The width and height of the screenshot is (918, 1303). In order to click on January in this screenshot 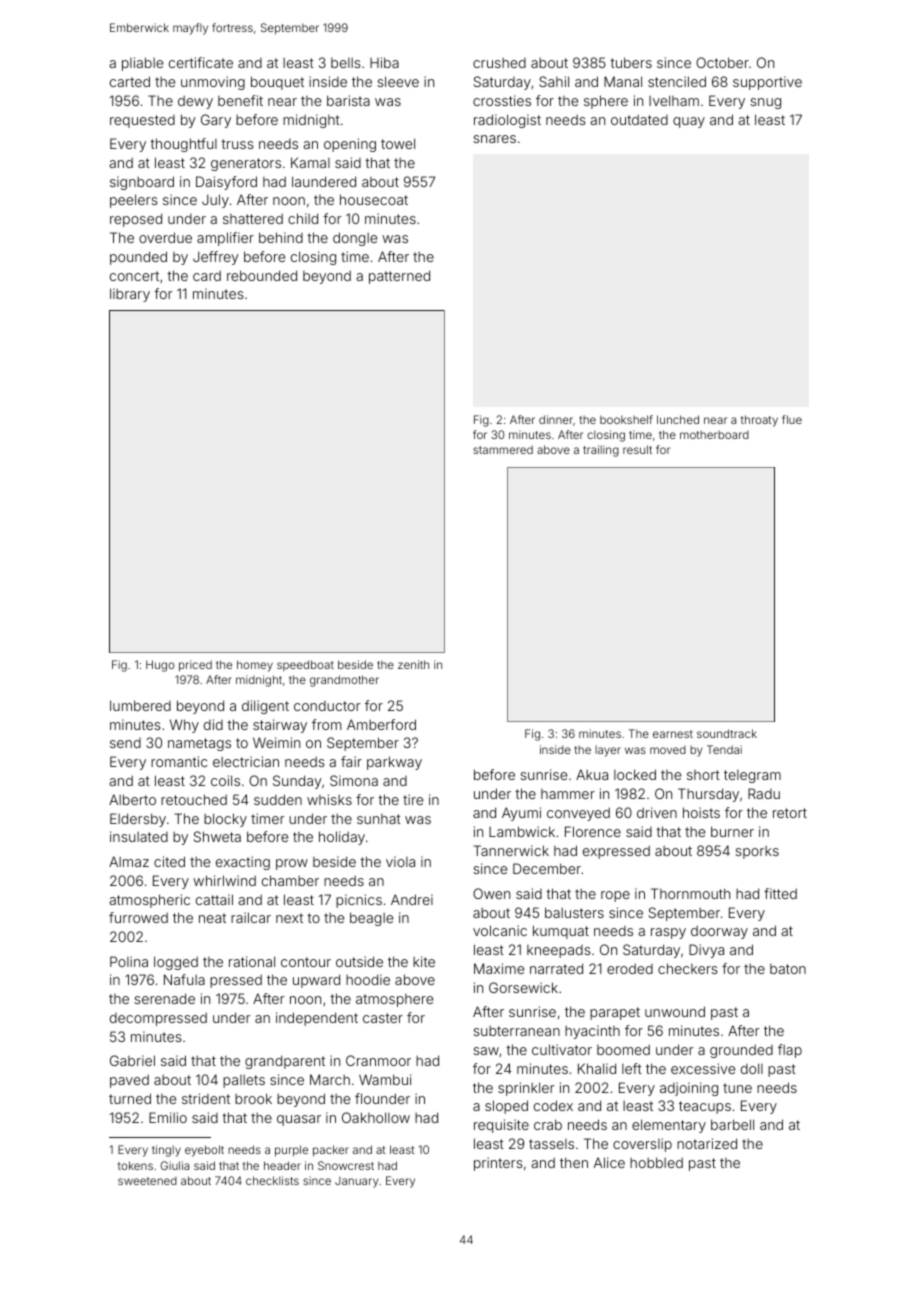, I will do `click(357, 1182)`.
